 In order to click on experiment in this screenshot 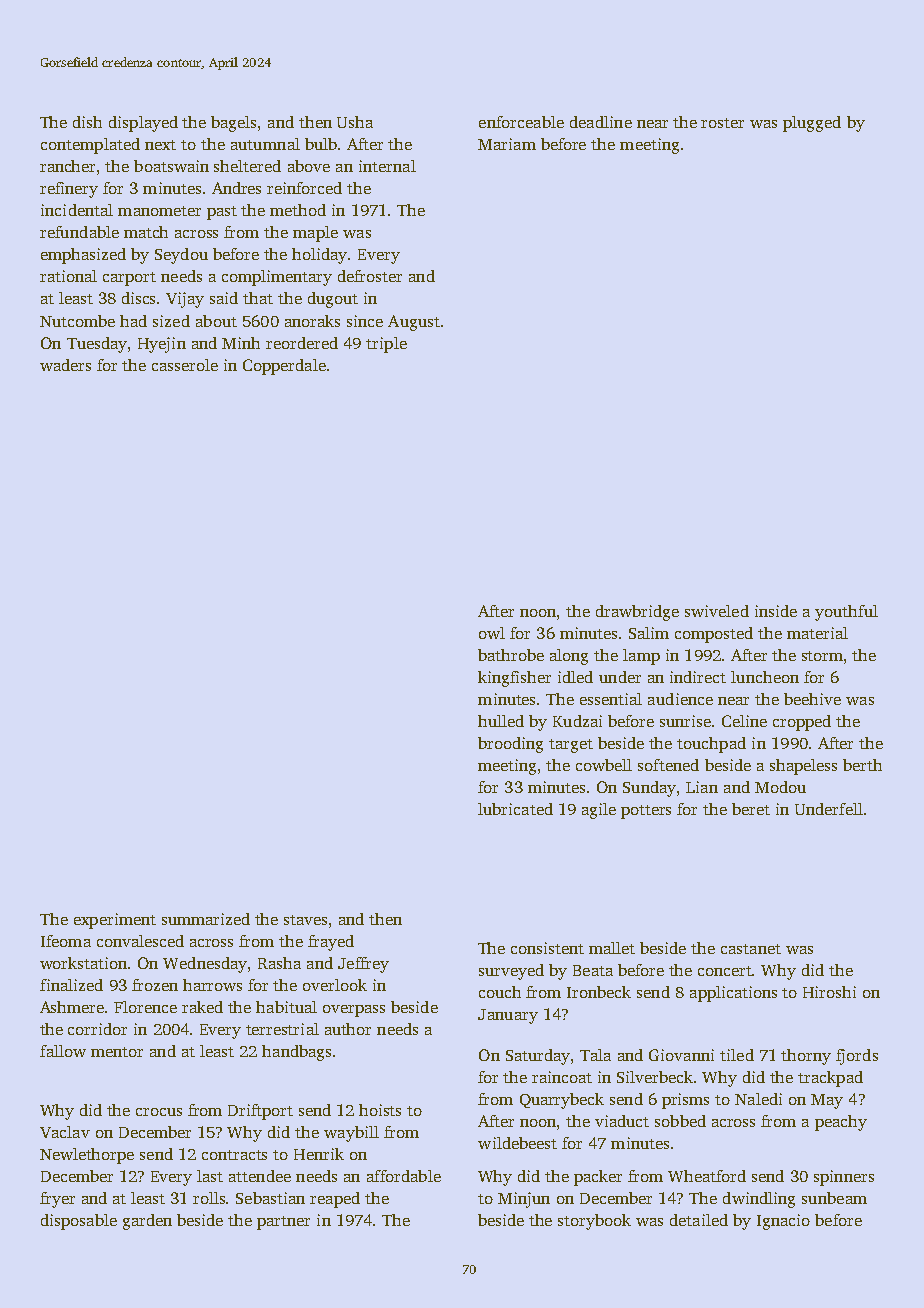, I will do `click(115, 921)`.
